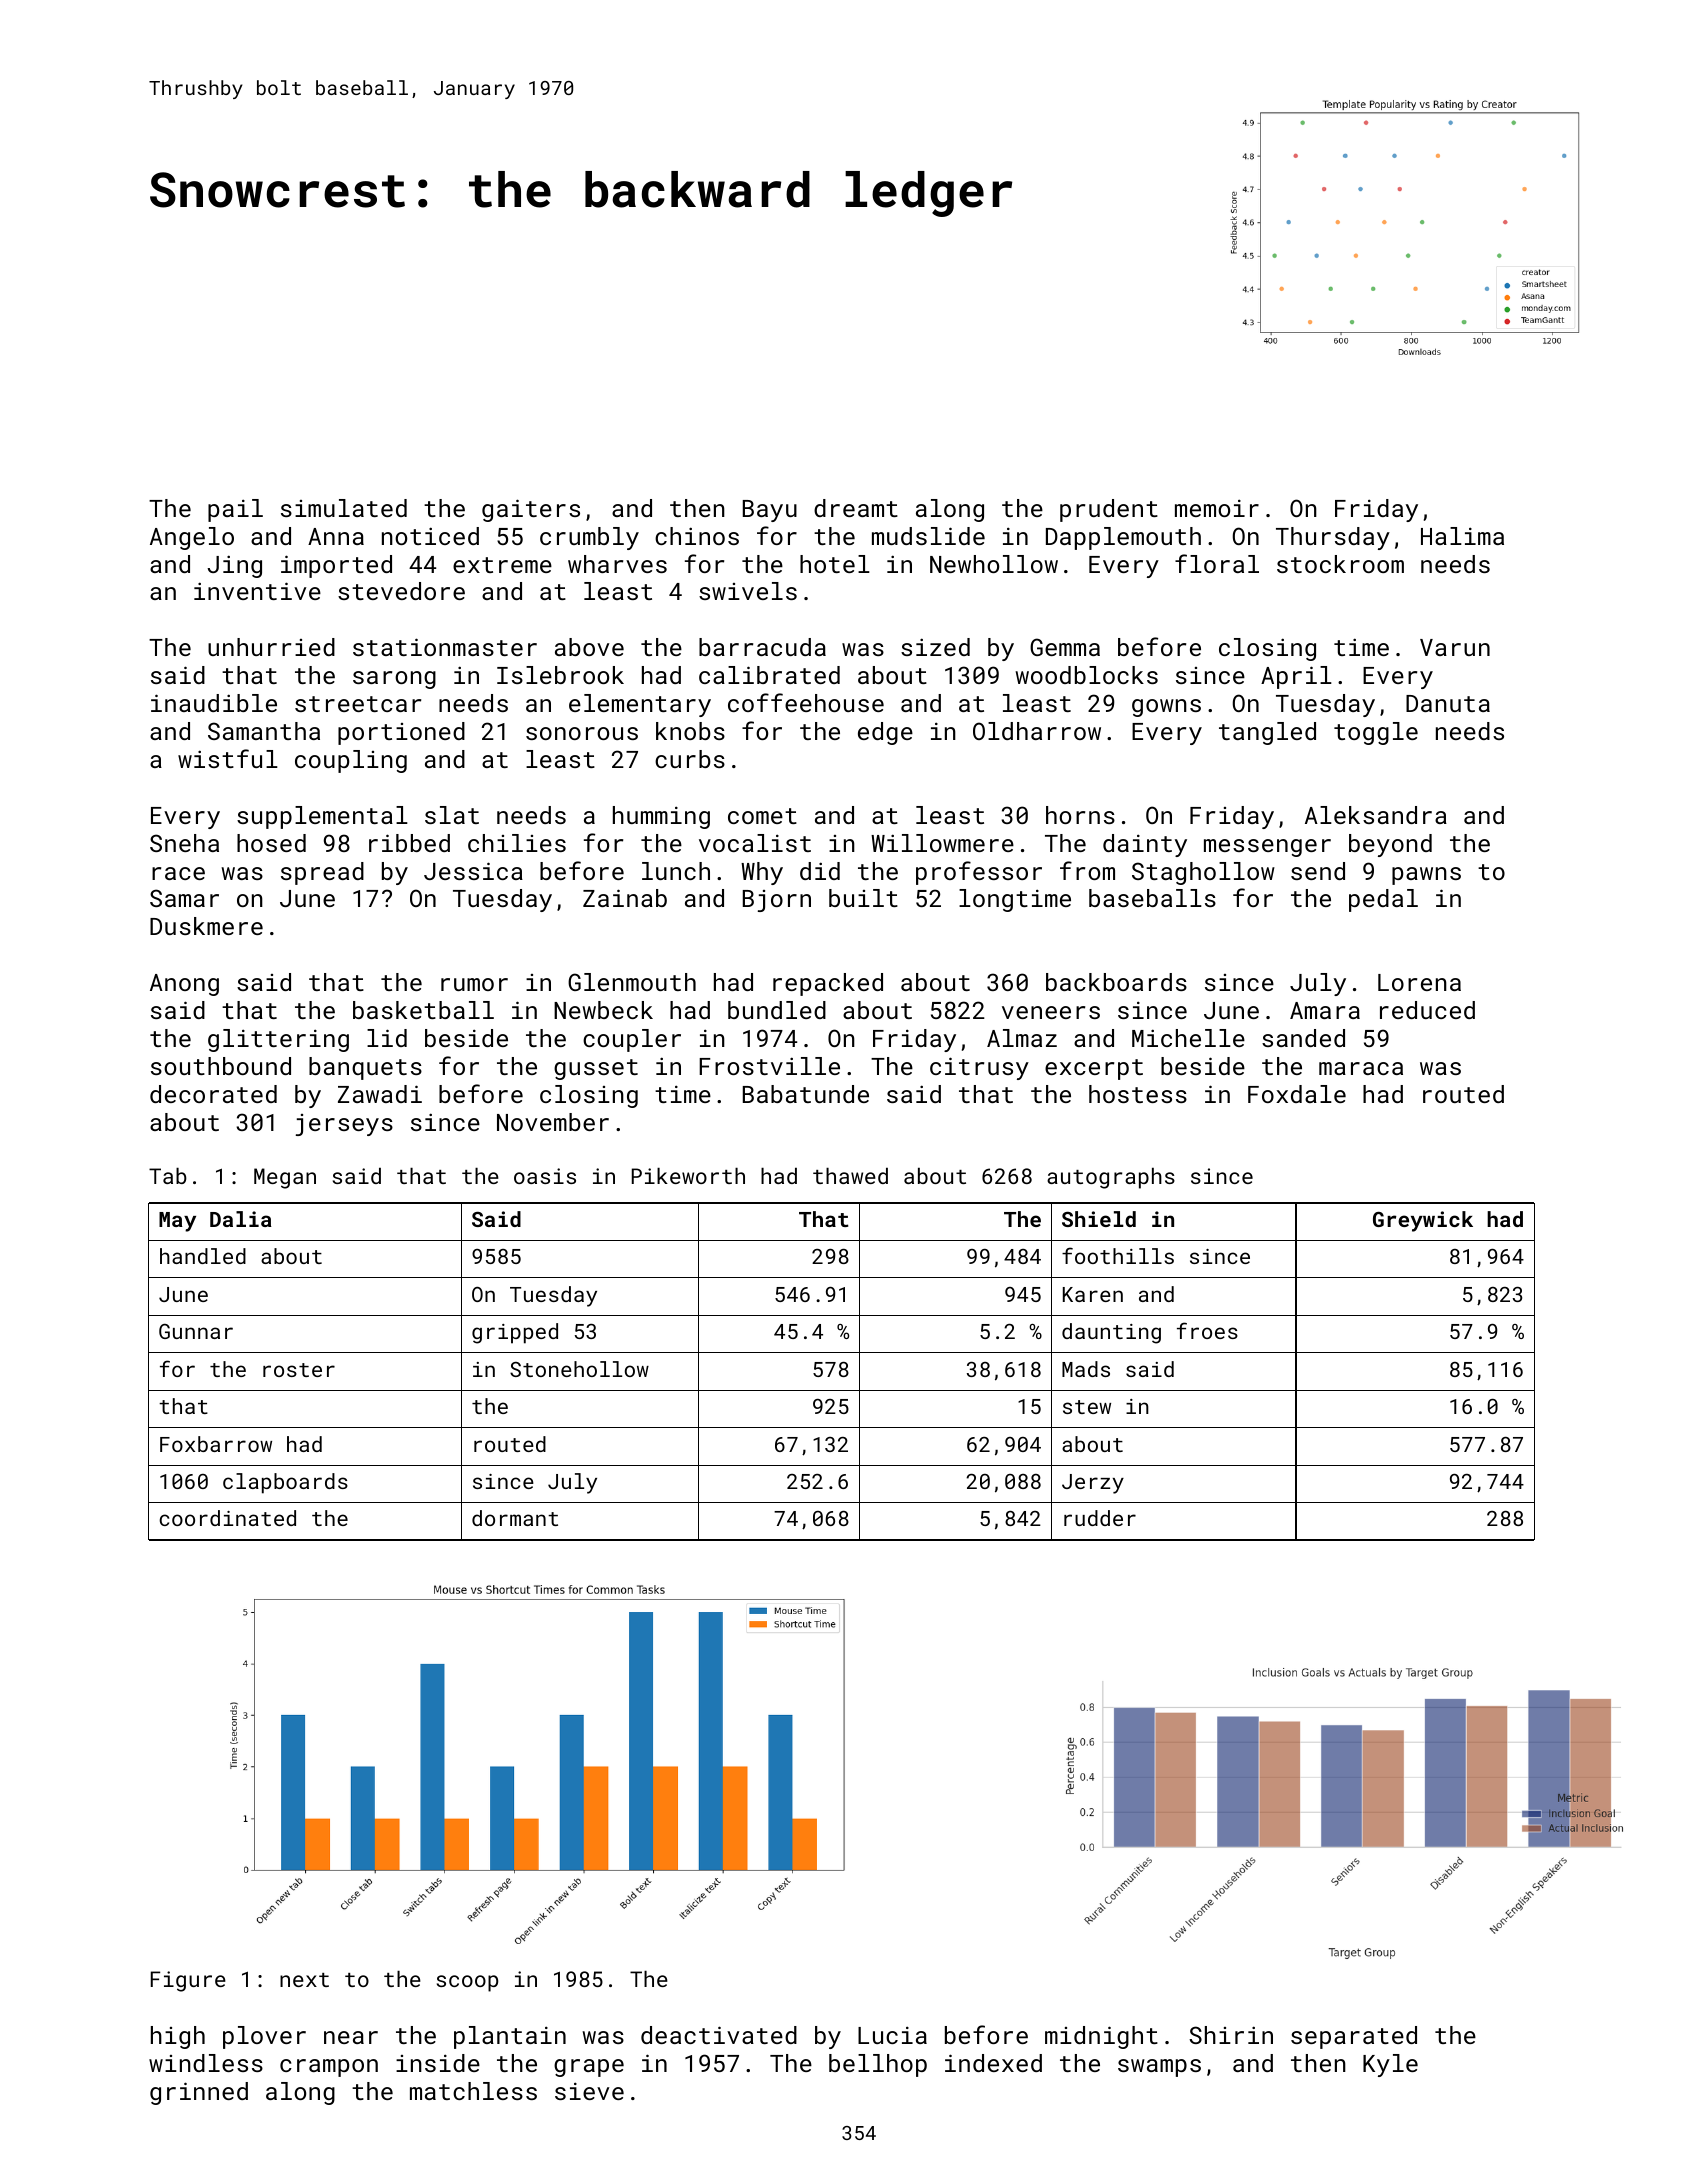  I want to click on hostess, so click(1138, 1094).
